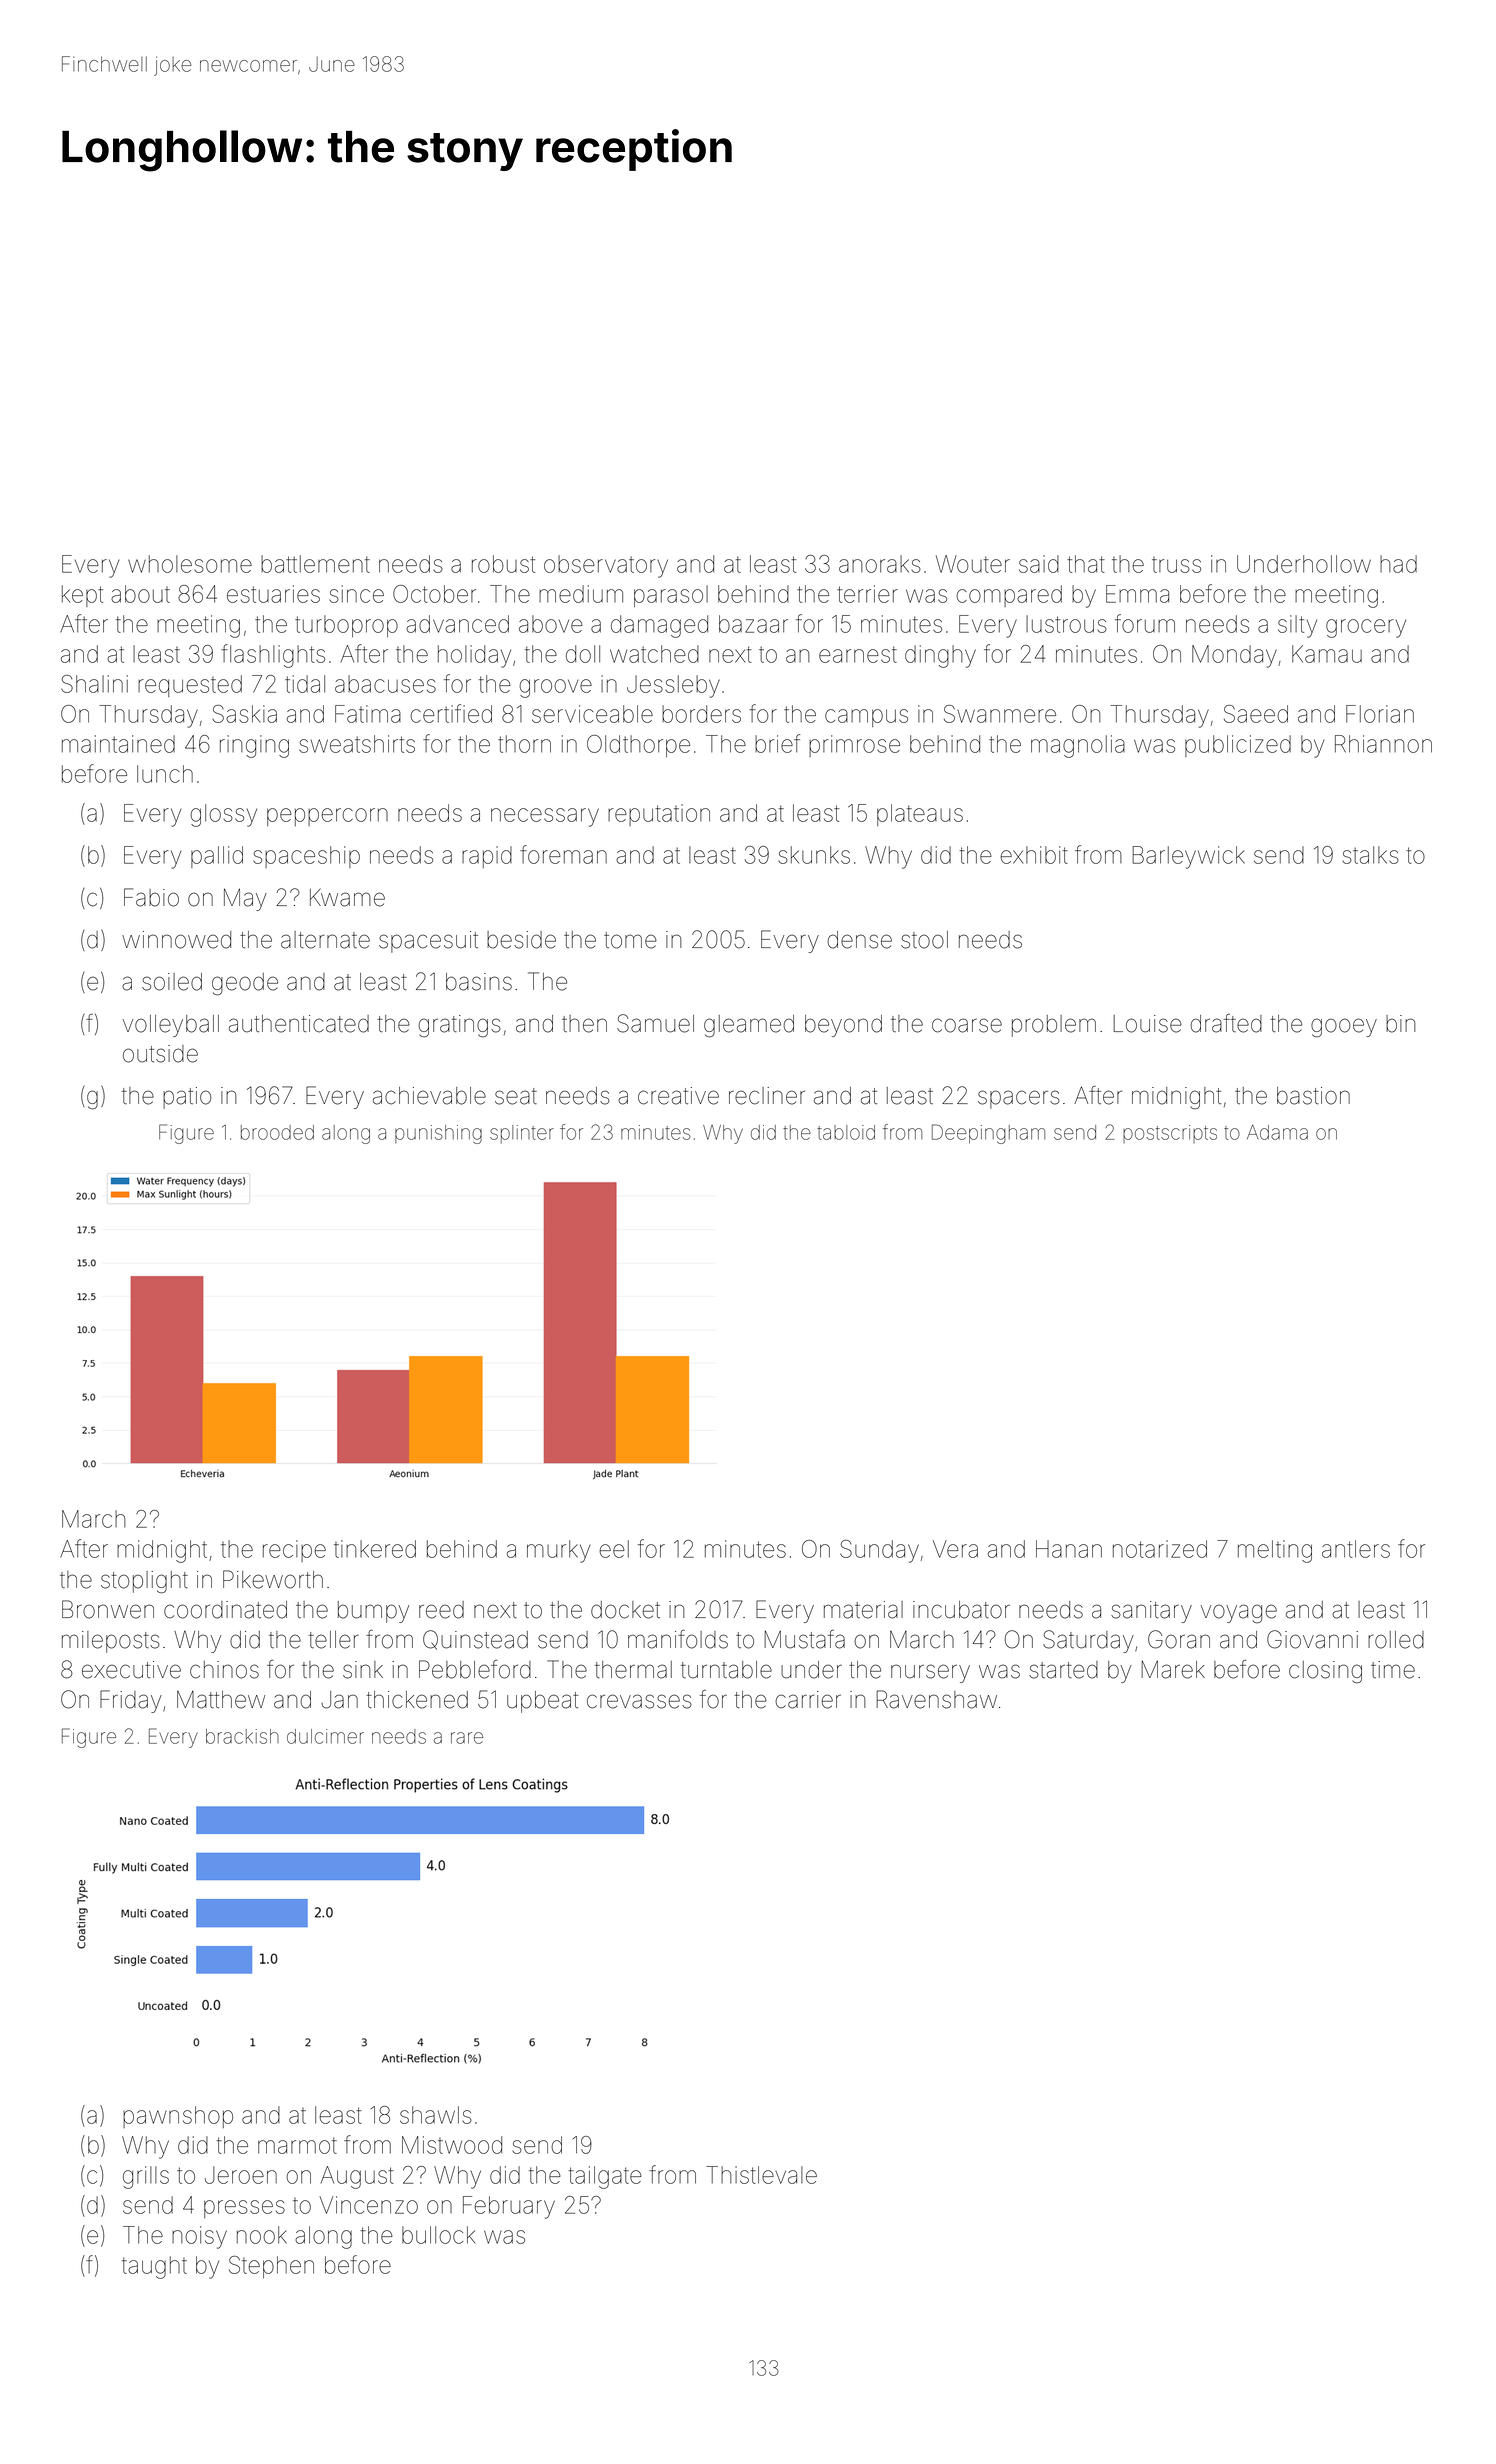 This screenshot has width=1496, height=2464. Describe the element at coordinates (988, 1134) in the screenshot. I see `Deepingham` at that location.
